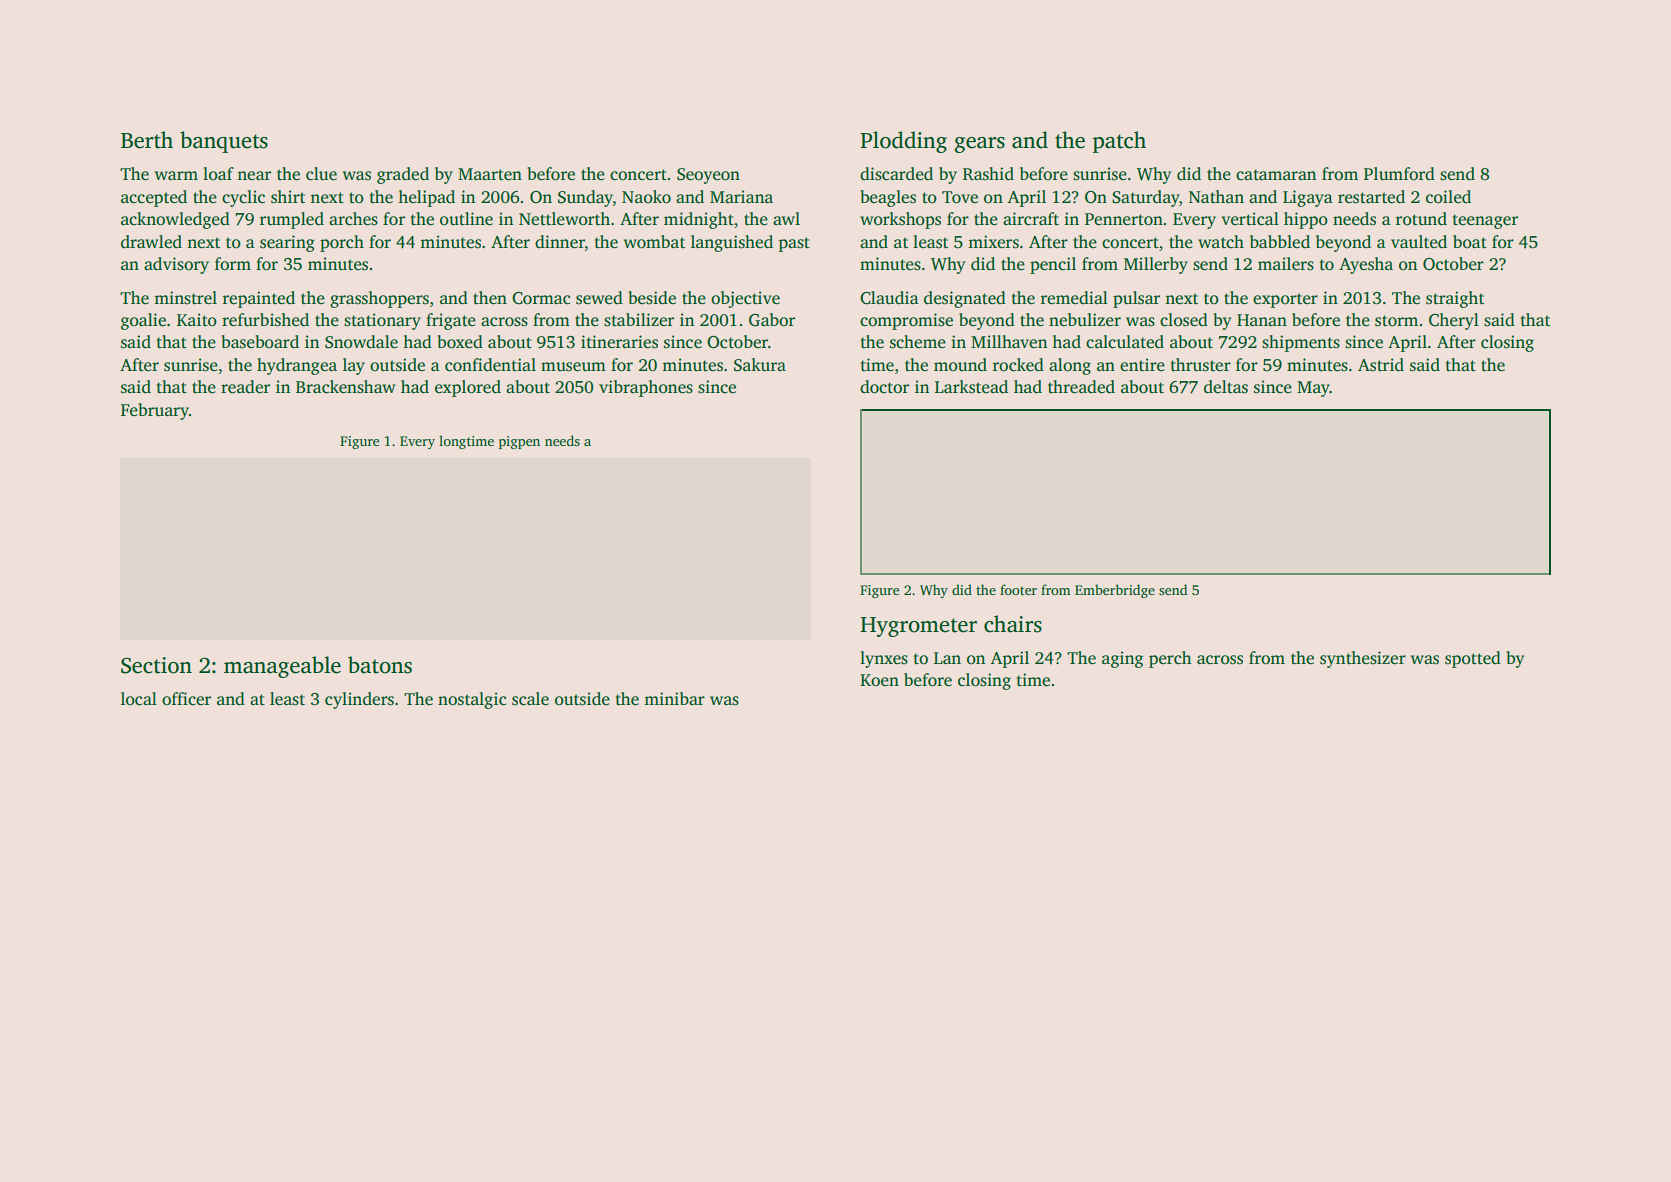  What do you see at coordinates (519, 442) in the image?
I see `pigpen` at bounding box center [519, 442].
